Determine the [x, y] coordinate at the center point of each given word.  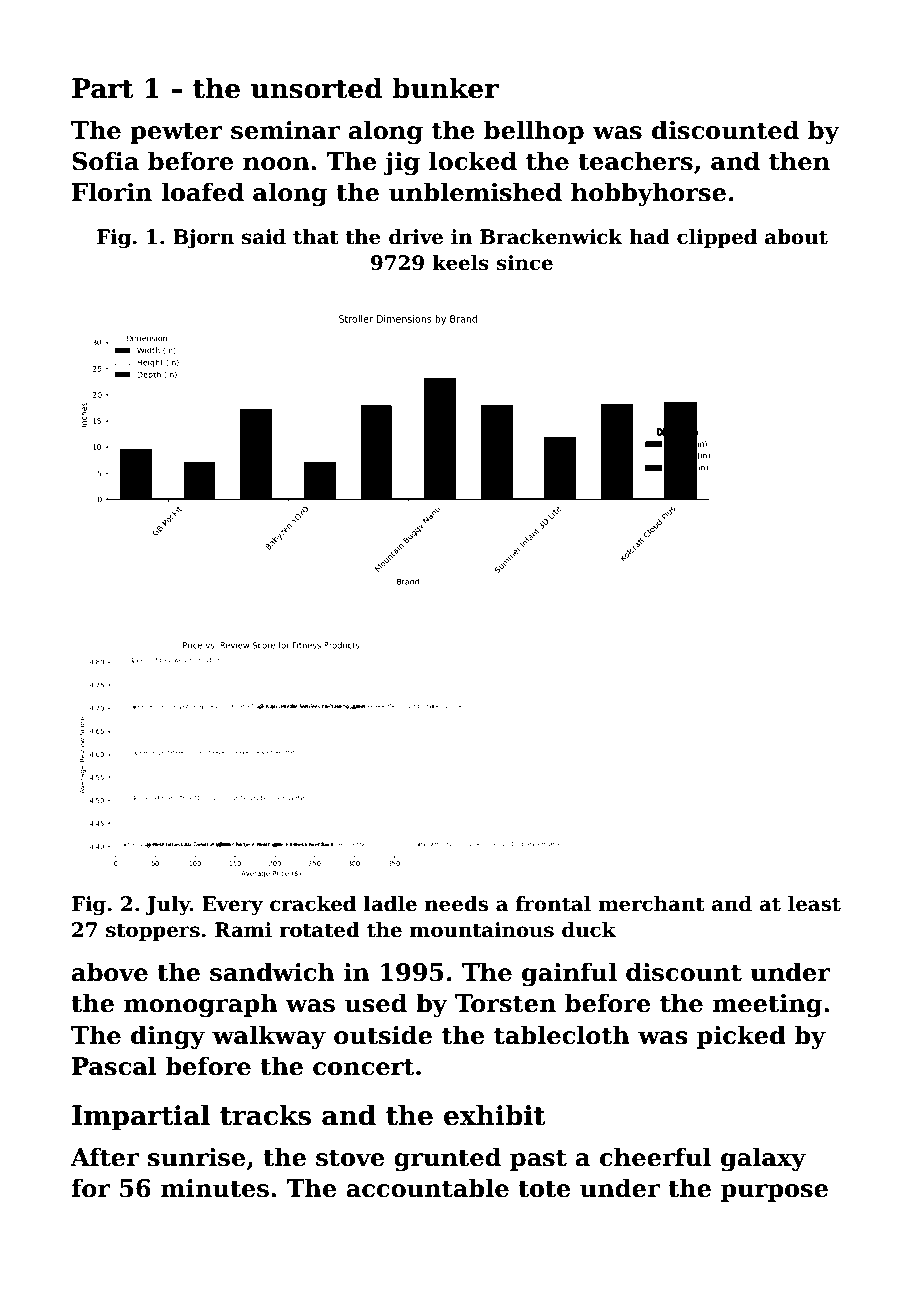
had [649, 237]
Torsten [505, 1003]
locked [473, 161]
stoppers [153, 932]
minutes [215, 1188]
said [264, 237]
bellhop [534, 132]
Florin [112, 192]
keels [460, 263]
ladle [390, 904]
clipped [717, 238]
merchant [651, 904]
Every [232, 906]
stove [350, 1158]
